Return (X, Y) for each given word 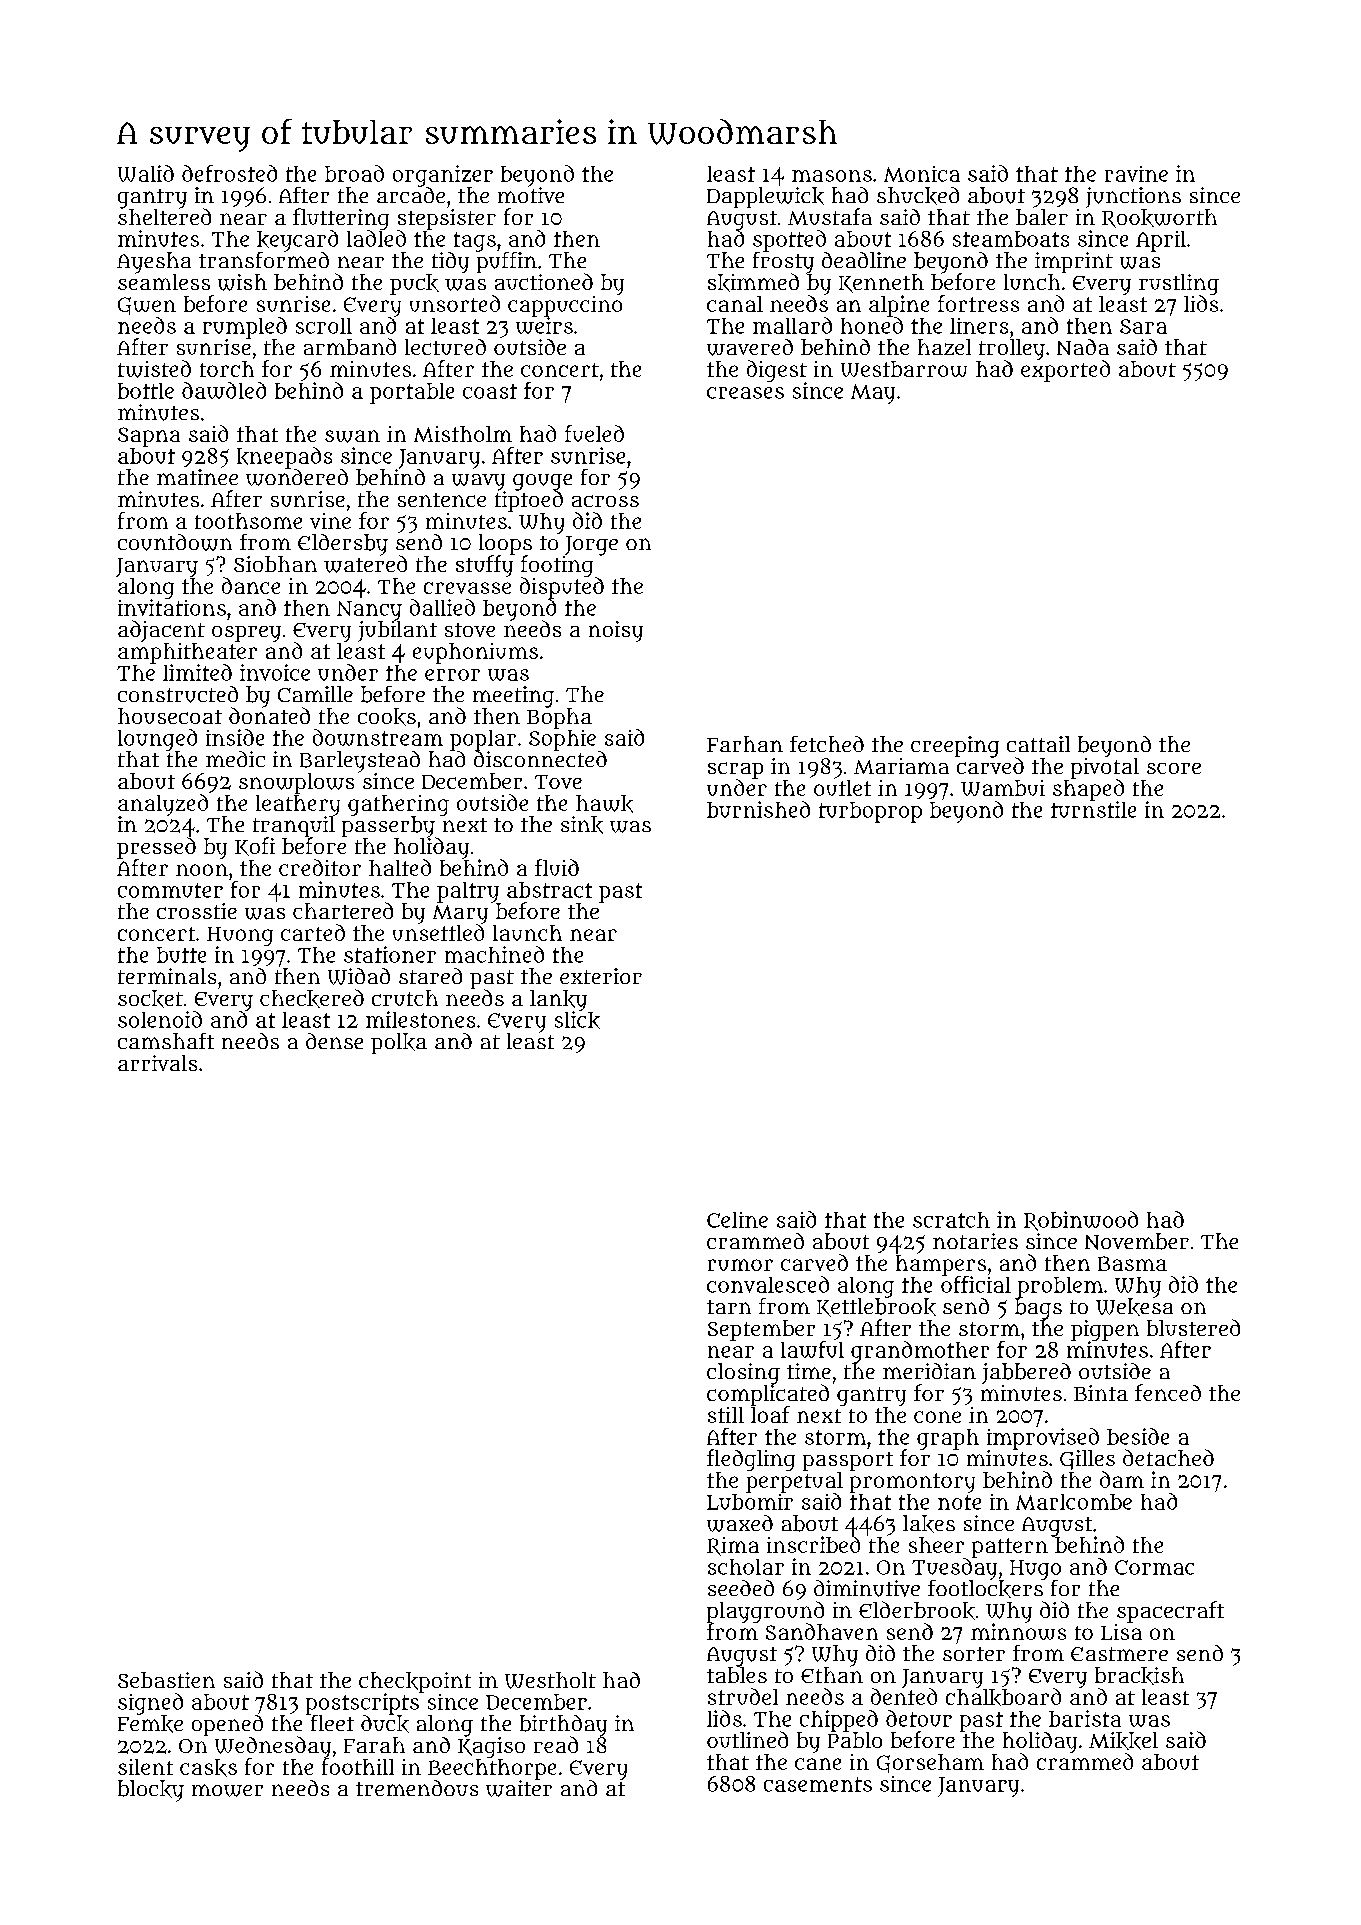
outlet (842, 788)
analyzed (163, 805)
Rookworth (1159, 218)
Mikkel (1123, 1741)
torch (227, 369)
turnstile (1093, 809)
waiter (519, 1788)
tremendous (417, 1788)
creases (745, 393)
